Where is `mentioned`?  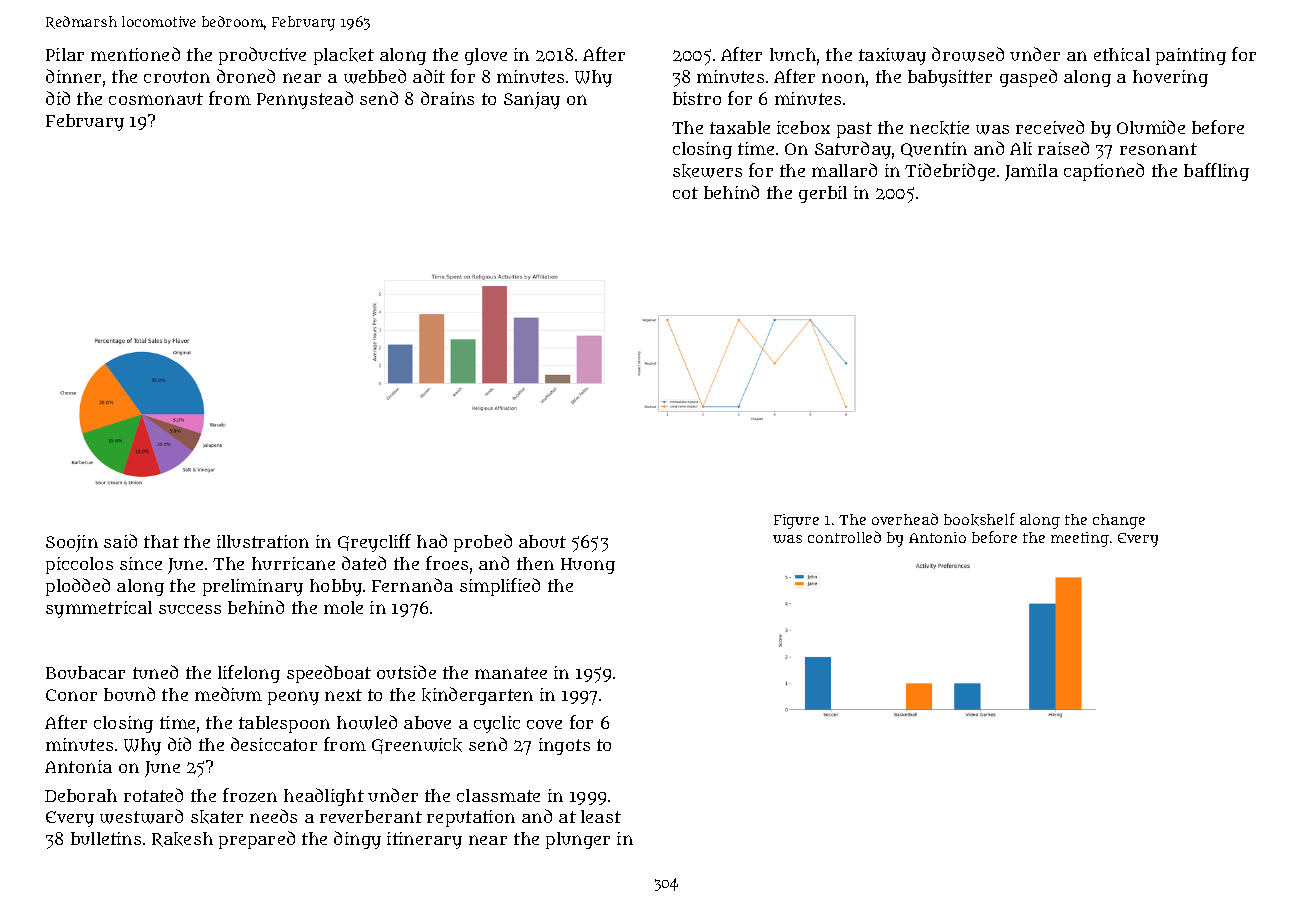 mentioned is located at coordinates (135, 54).
